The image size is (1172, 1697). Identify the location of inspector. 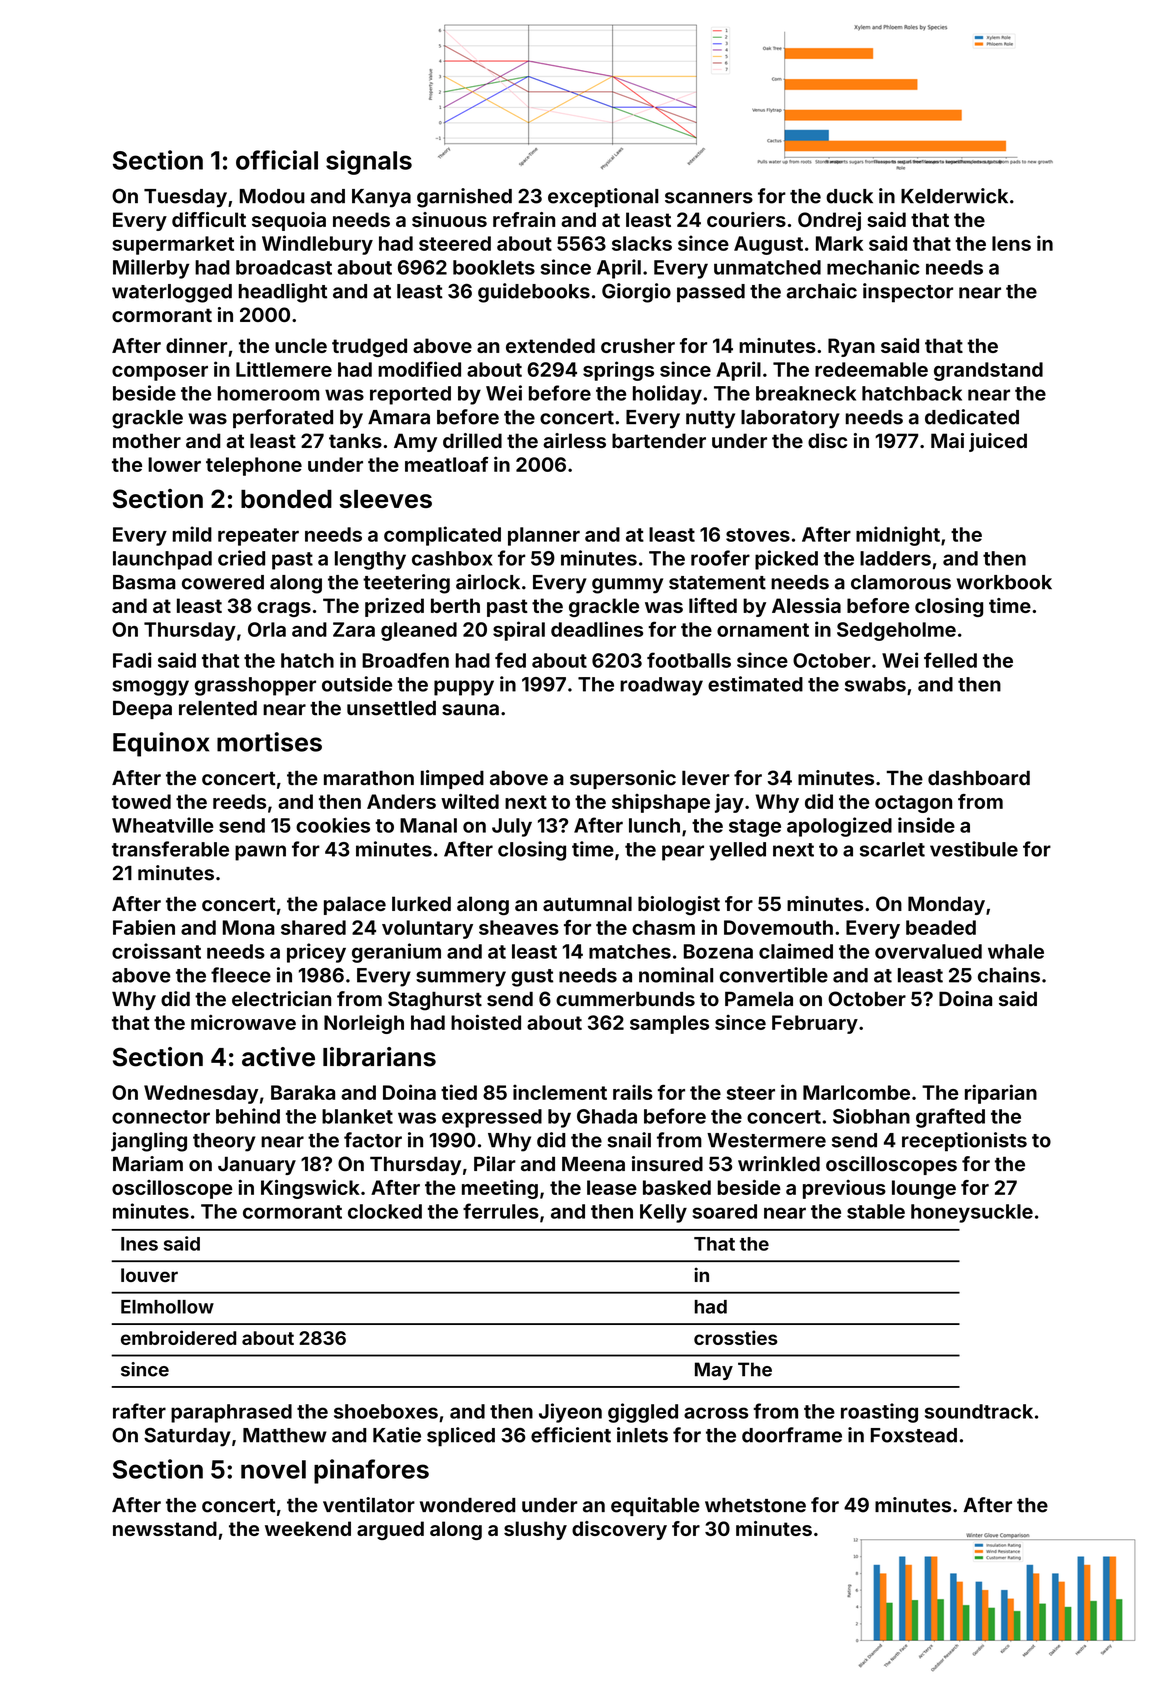
(908, 293).
